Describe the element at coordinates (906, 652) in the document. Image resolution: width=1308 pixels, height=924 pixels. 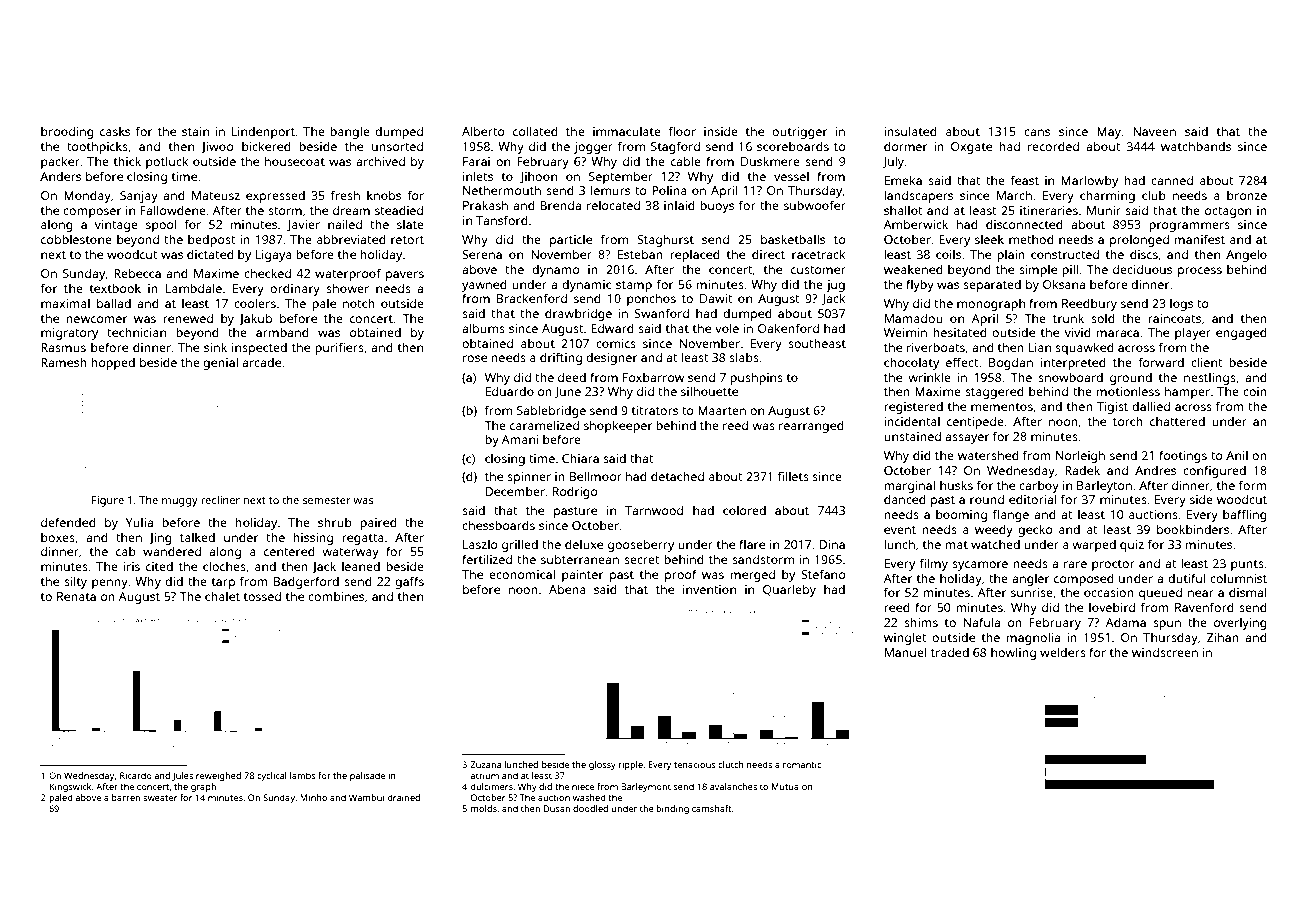
I see `Manuel` at that location.
